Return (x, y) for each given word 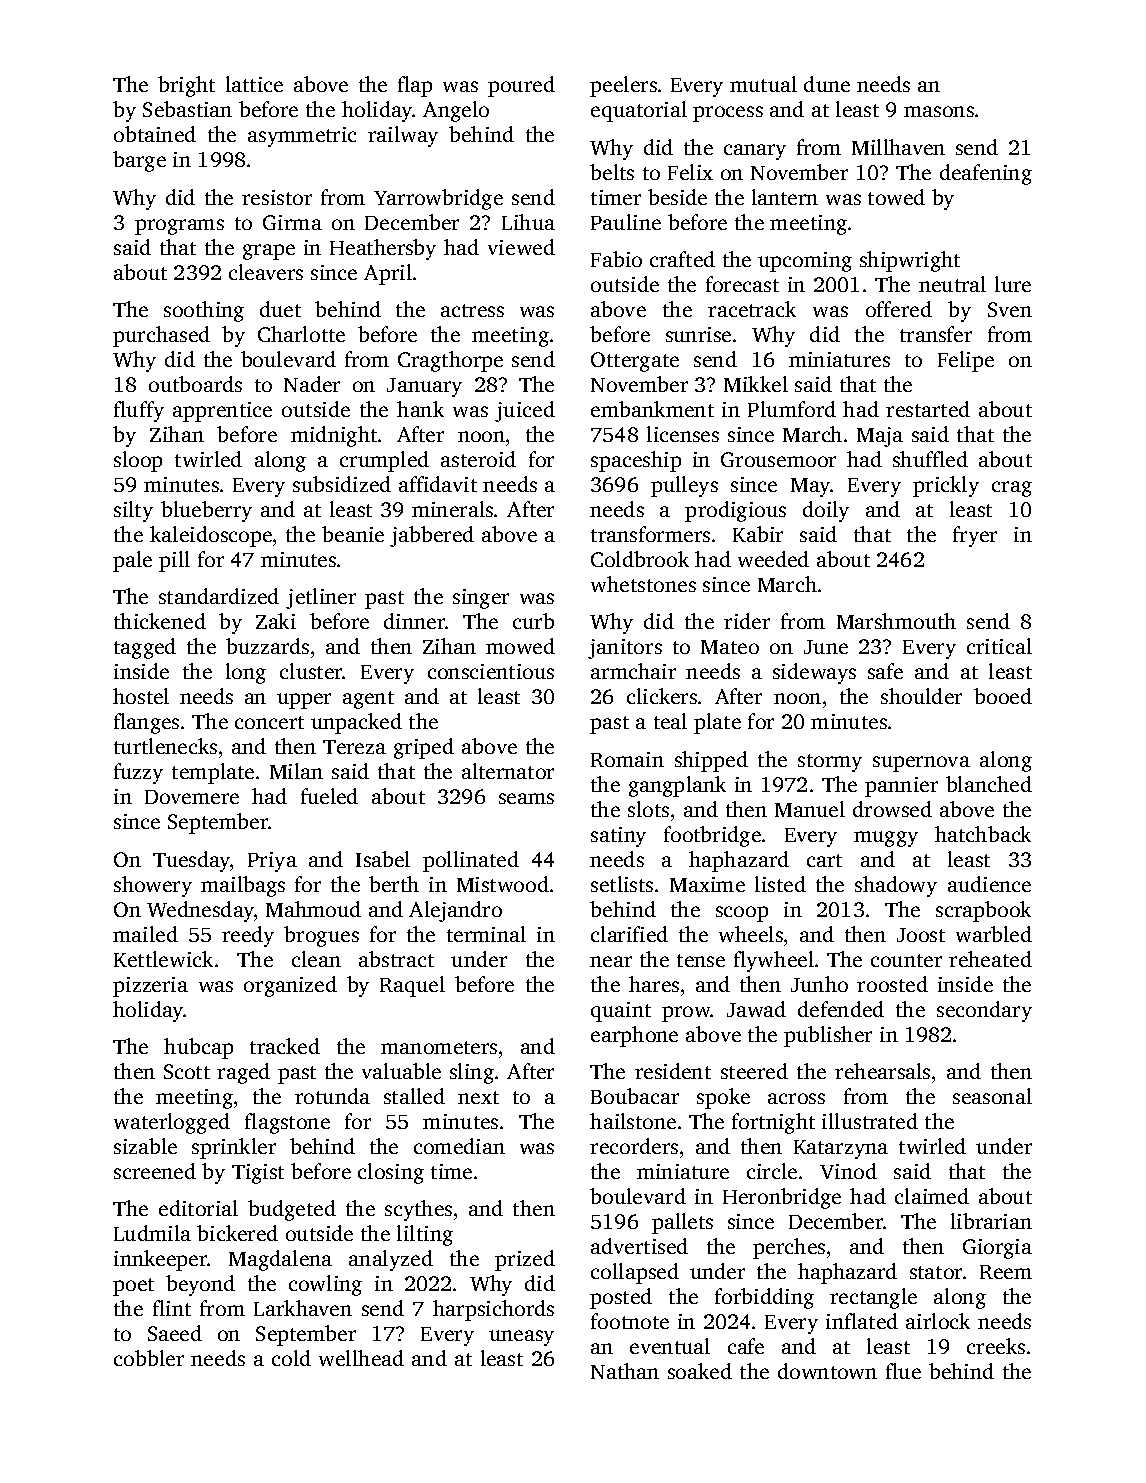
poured (521, 86)
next (478, 1097)
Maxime (707, 884)
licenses (683, 434)
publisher (828, 1036)
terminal (486, 934)
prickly (946, 486)
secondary (984, 1011)
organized (290, 986)
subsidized (342, 484)
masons (939, 111)
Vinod (848, 1171)
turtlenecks (165, 746)
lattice (254, 84)
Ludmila (152, 1233)
